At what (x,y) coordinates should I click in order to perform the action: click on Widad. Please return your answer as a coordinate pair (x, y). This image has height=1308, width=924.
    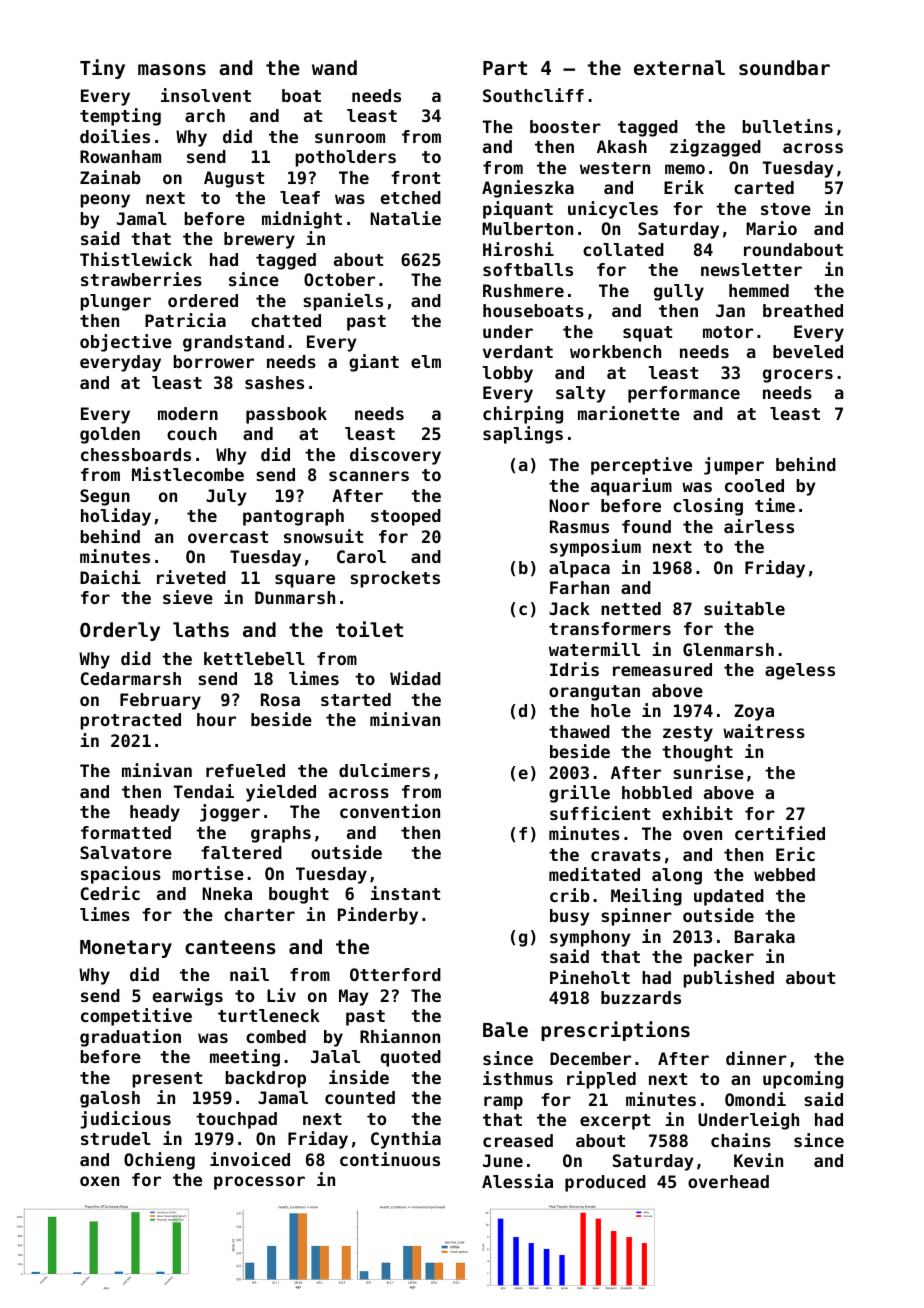
    Looking at the image, I should click on (415, 678).
